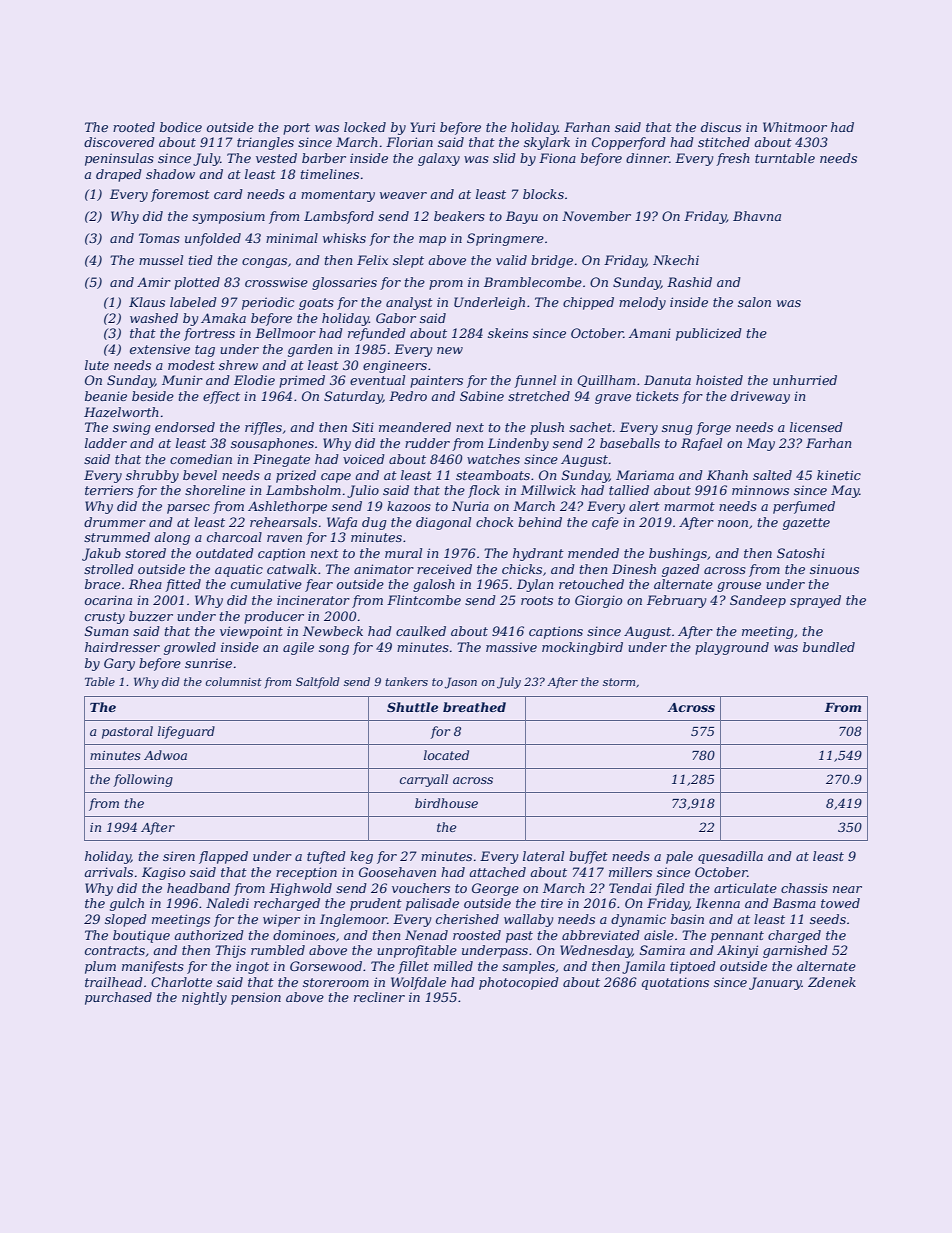  What do you see at coordinates (459, 216) in the screenshot?
I see `beakers` at bounding box center [459, 216].
